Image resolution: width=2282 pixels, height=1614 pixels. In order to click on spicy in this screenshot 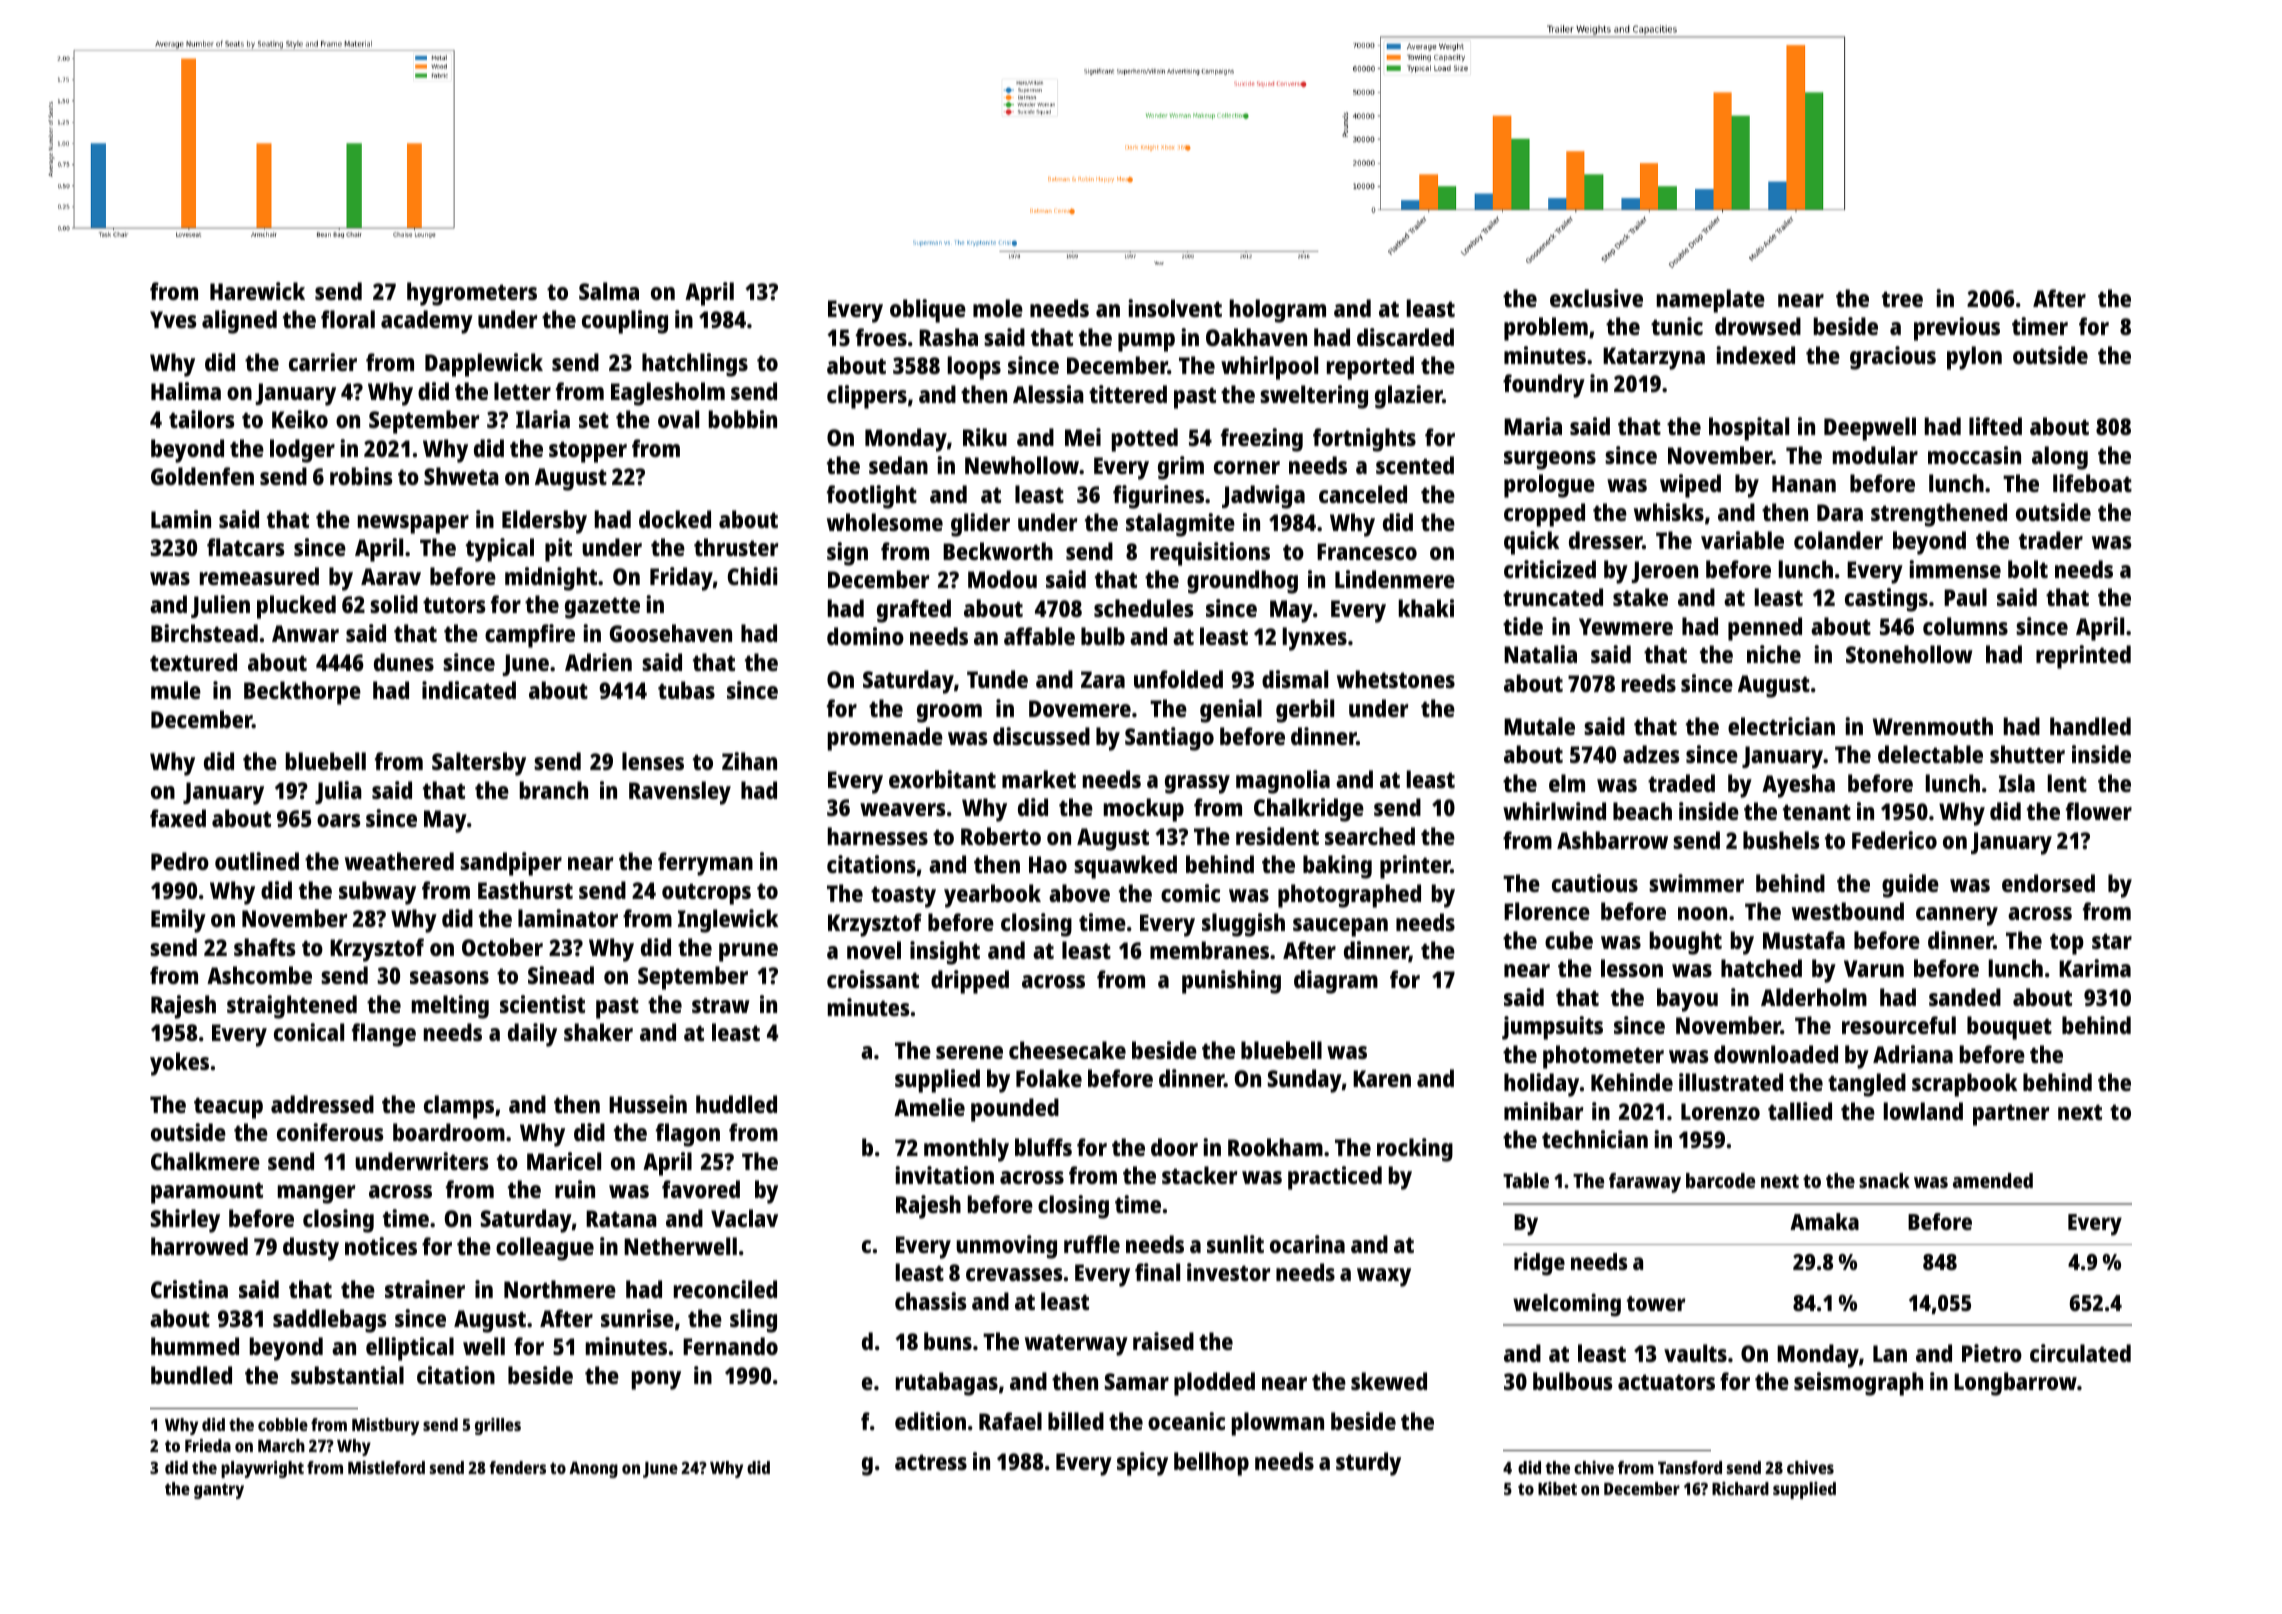, I will do `click(1142, 1464)`.
